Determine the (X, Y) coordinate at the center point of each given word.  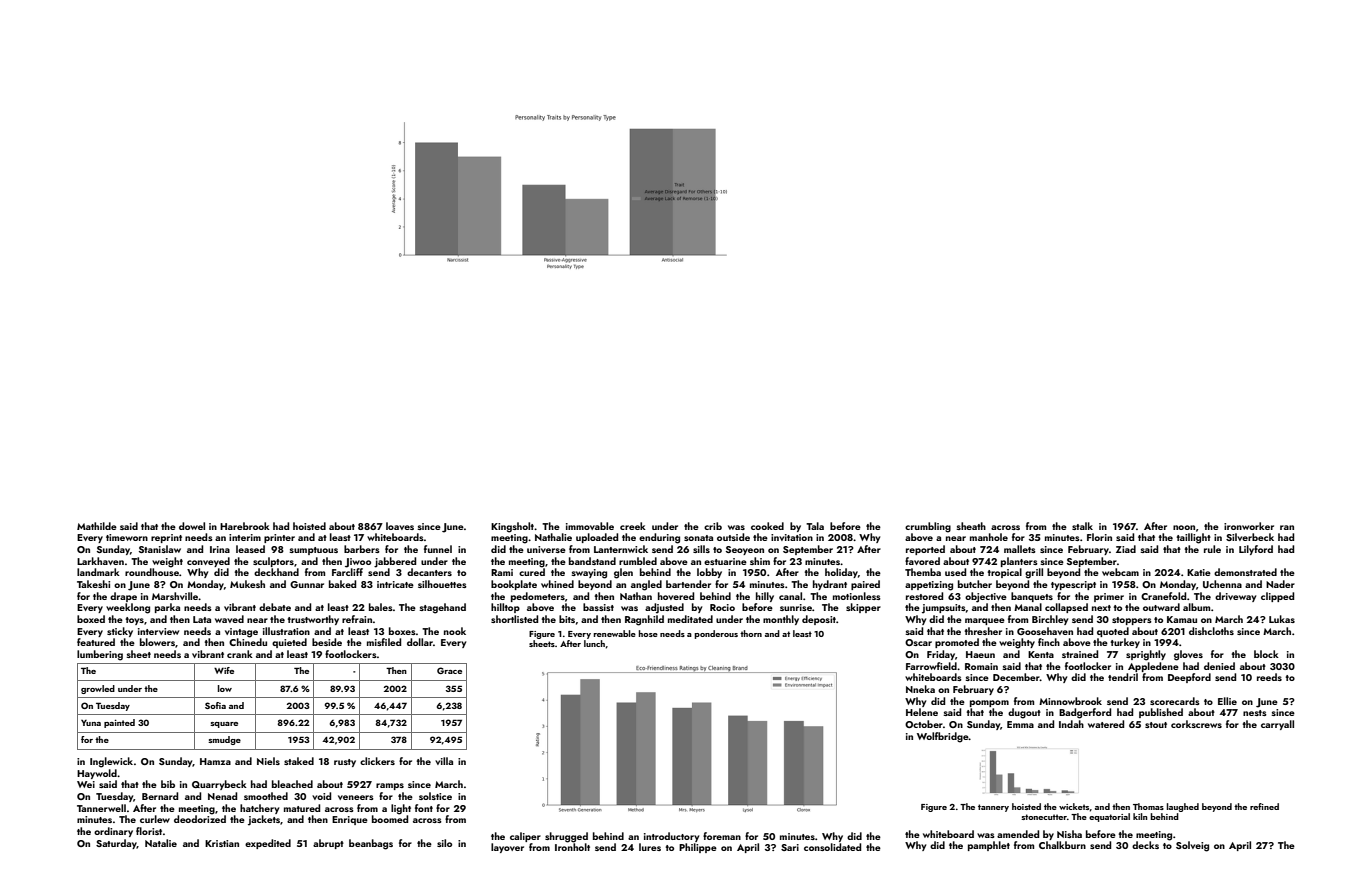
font (424, 808)
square (224, 725)
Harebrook (245, 526)
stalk (1082, 526)
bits (567, 619)
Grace (449, 670)
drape (123, 597)
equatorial (1109, 817)
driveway (1235, 597)
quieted (289, 643)
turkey (1125, 643)
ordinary (113, 832)
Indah (1071, 724)
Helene (922, 712)
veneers (356, 797)
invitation (792, 537)
